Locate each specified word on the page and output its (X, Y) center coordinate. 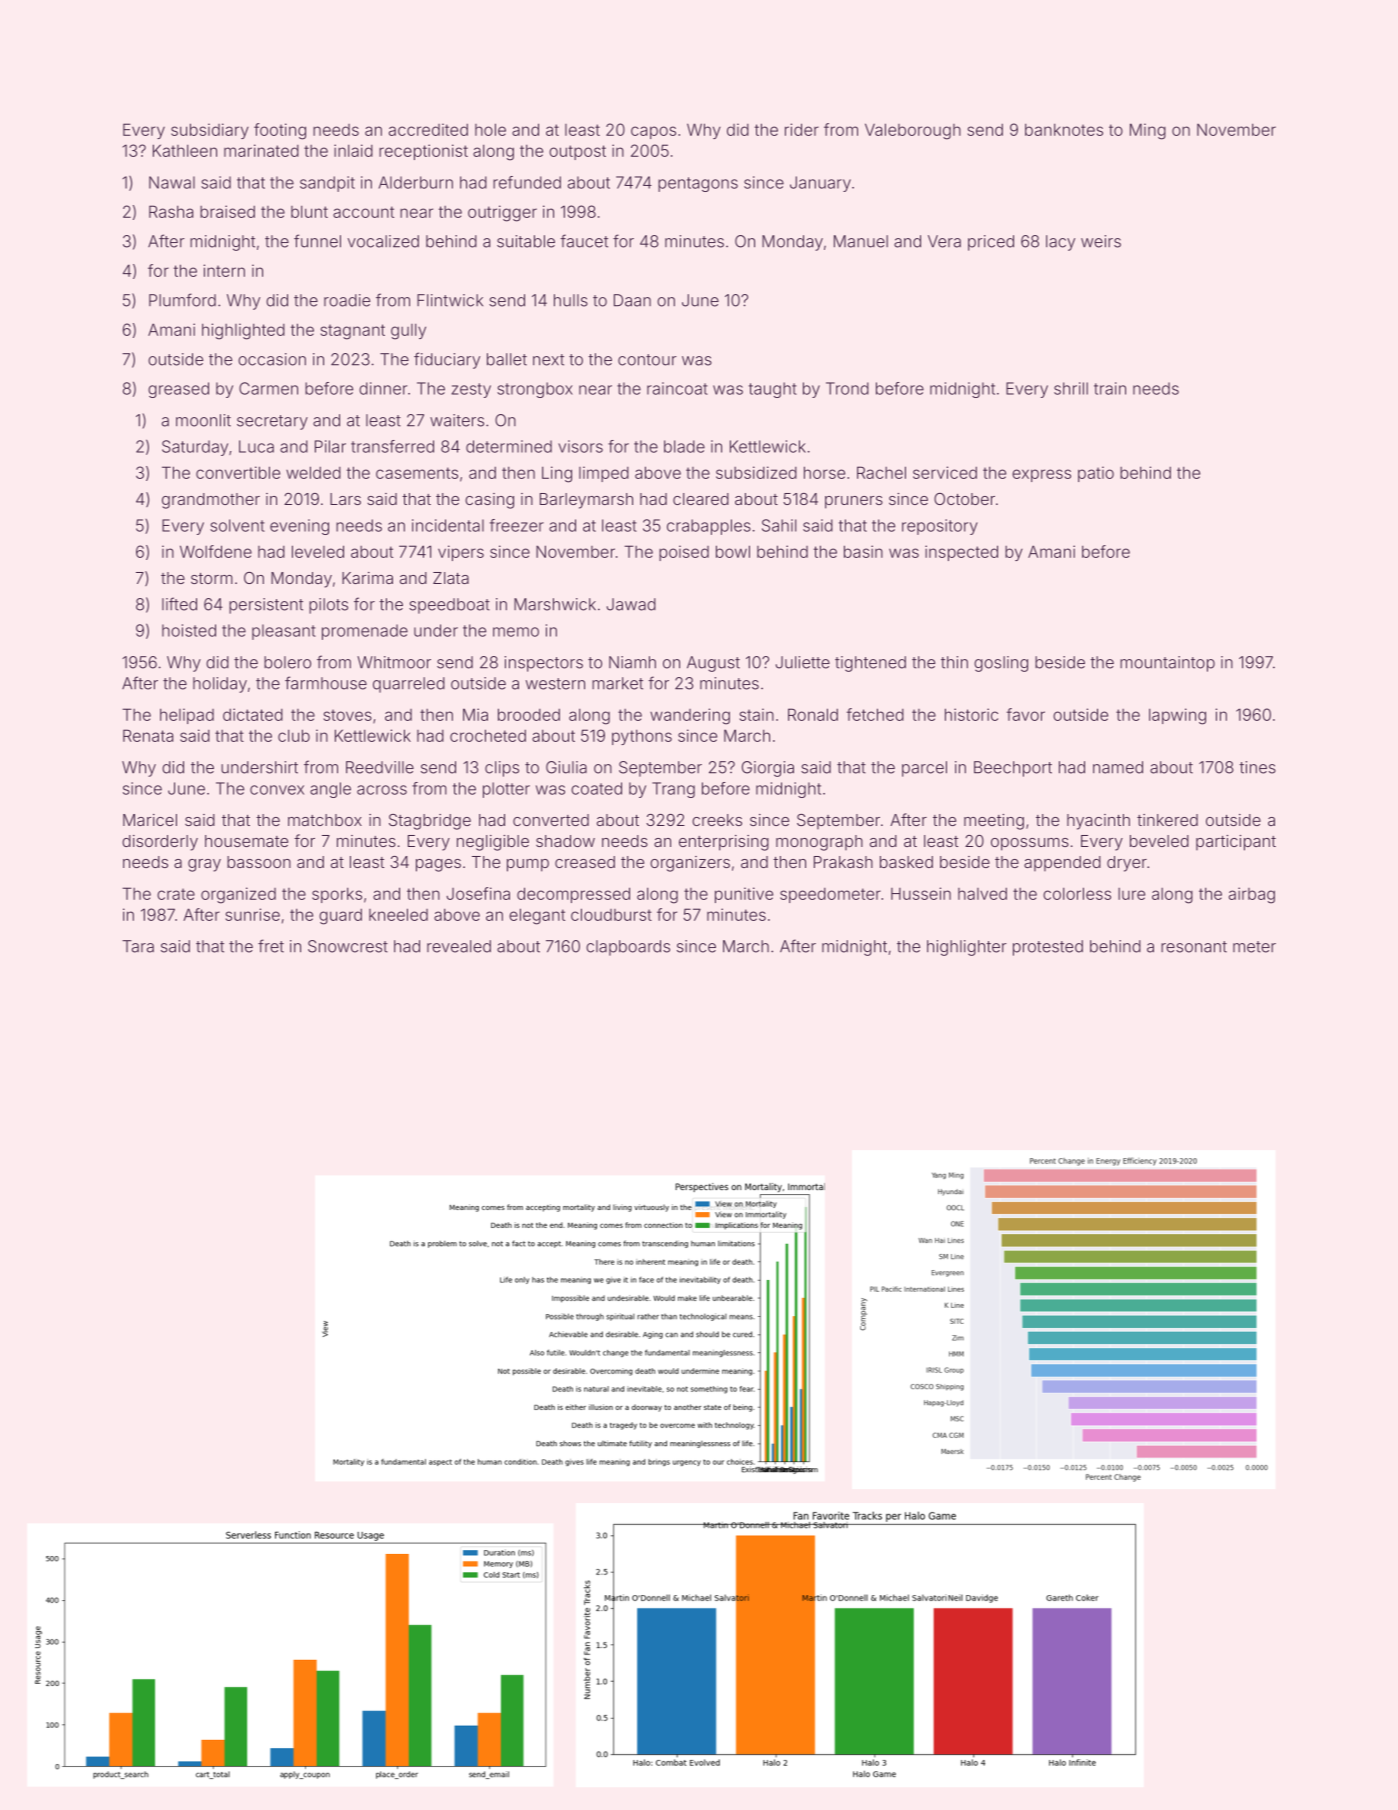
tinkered (1167, 820)
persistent (266, 606)
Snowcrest (348, 946)
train (1110, 388)
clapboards (628, 948)
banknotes (1064, 129)
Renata (148, 735)
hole (490, 129)
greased (178, 390)
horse (824, 472)
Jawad (631, 604)
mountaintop (1167, 664)
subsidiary (210, 131)
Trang (673, 790)
